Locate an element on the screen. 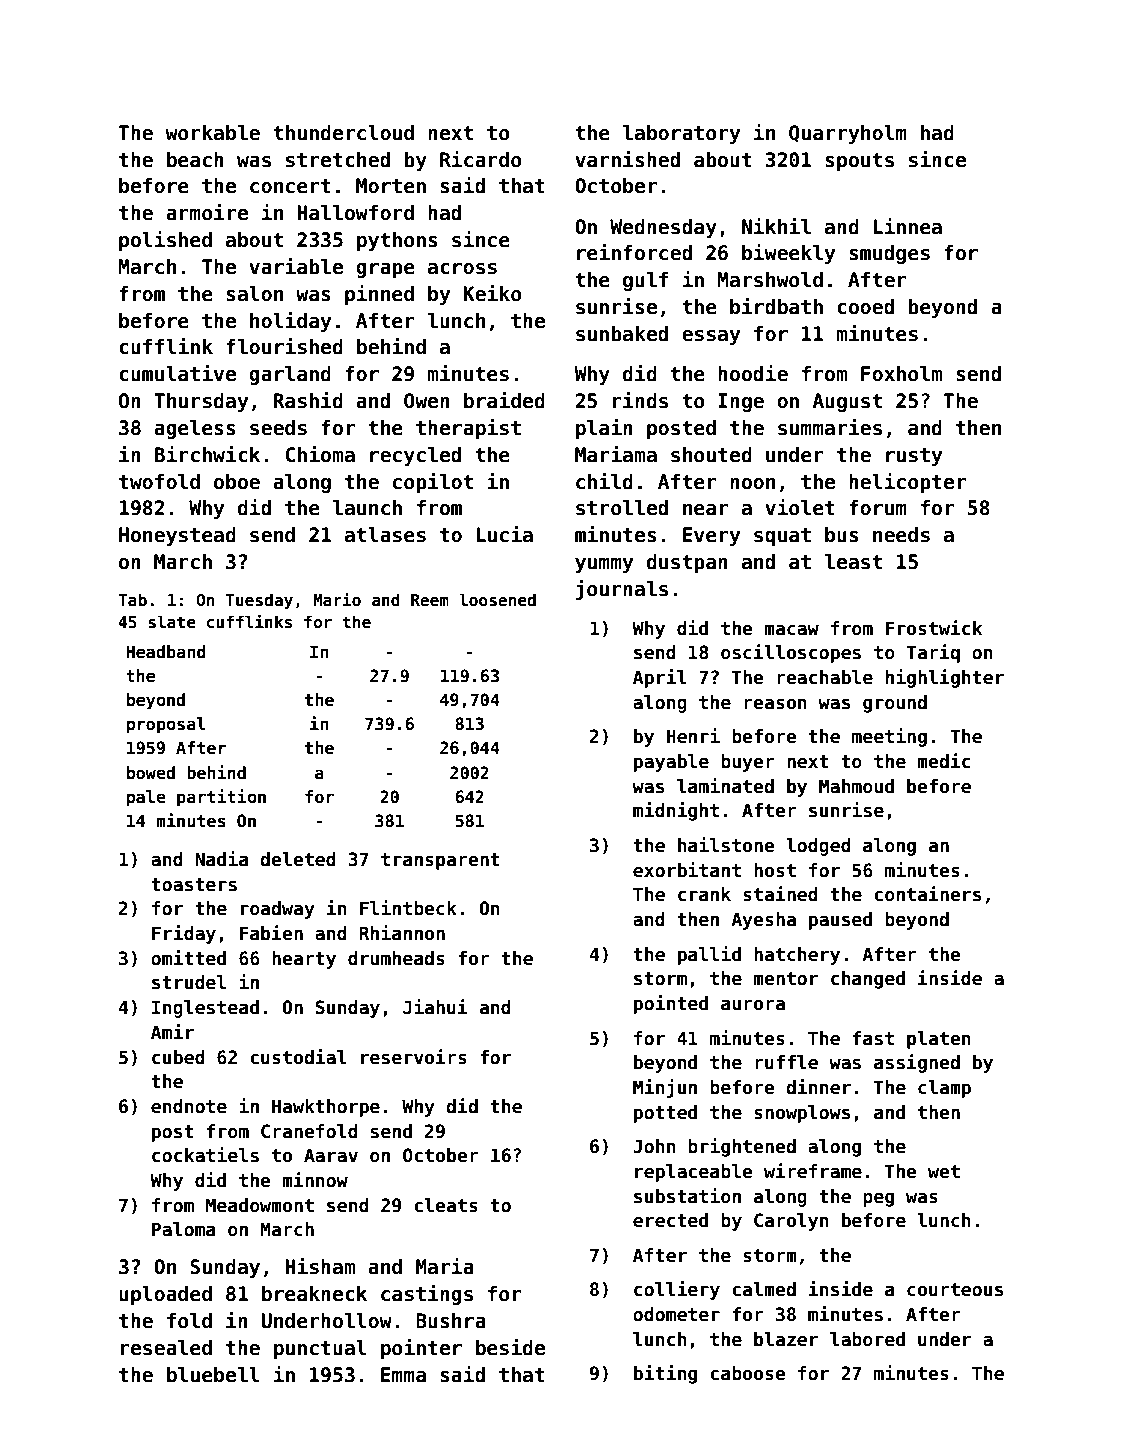 The height and width of the screenshot is (1454, 1124). Wednesday is located at coordinates (663, 228).
